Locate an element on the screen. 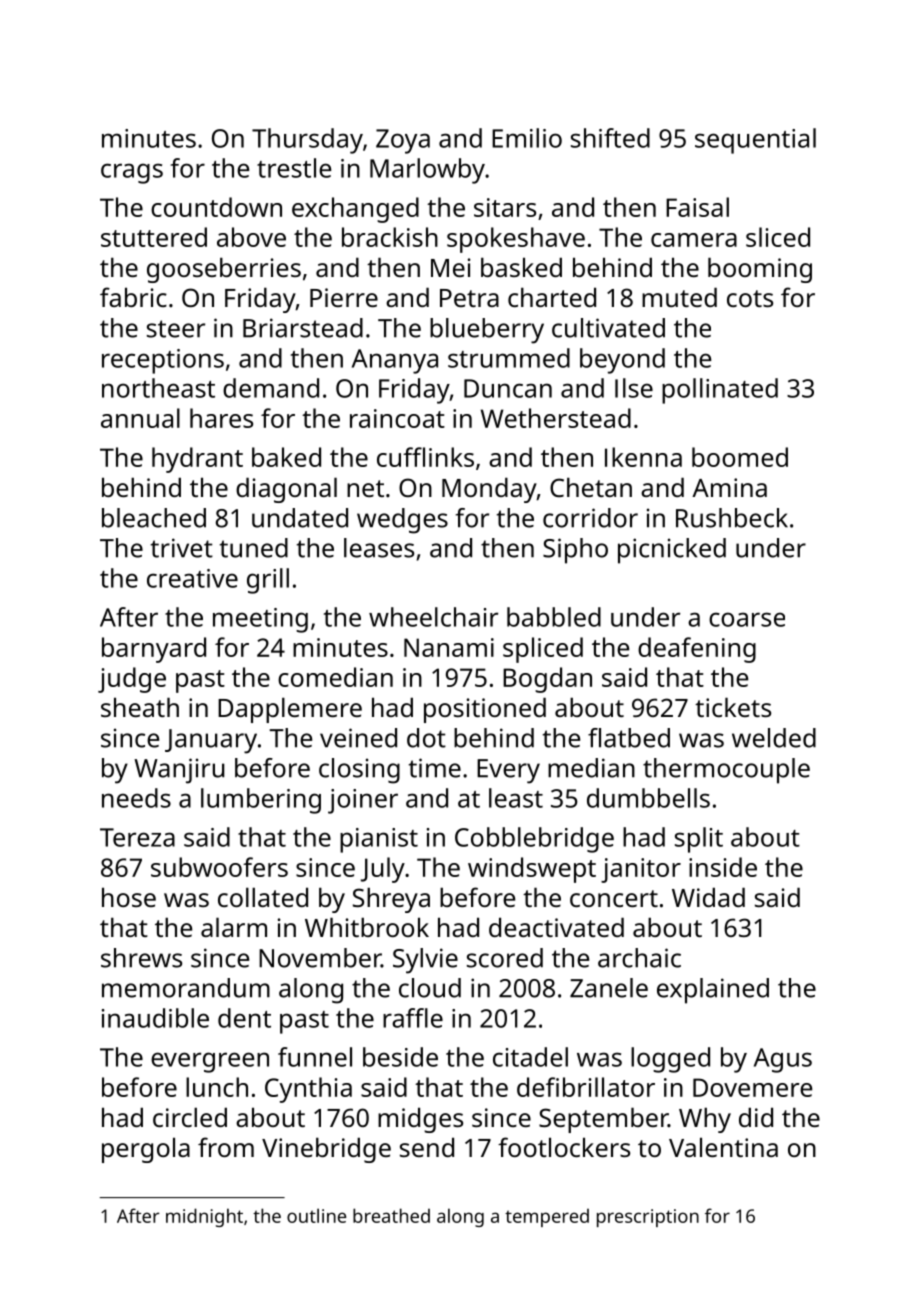  pergola is located at coordinates (146, 1150).
